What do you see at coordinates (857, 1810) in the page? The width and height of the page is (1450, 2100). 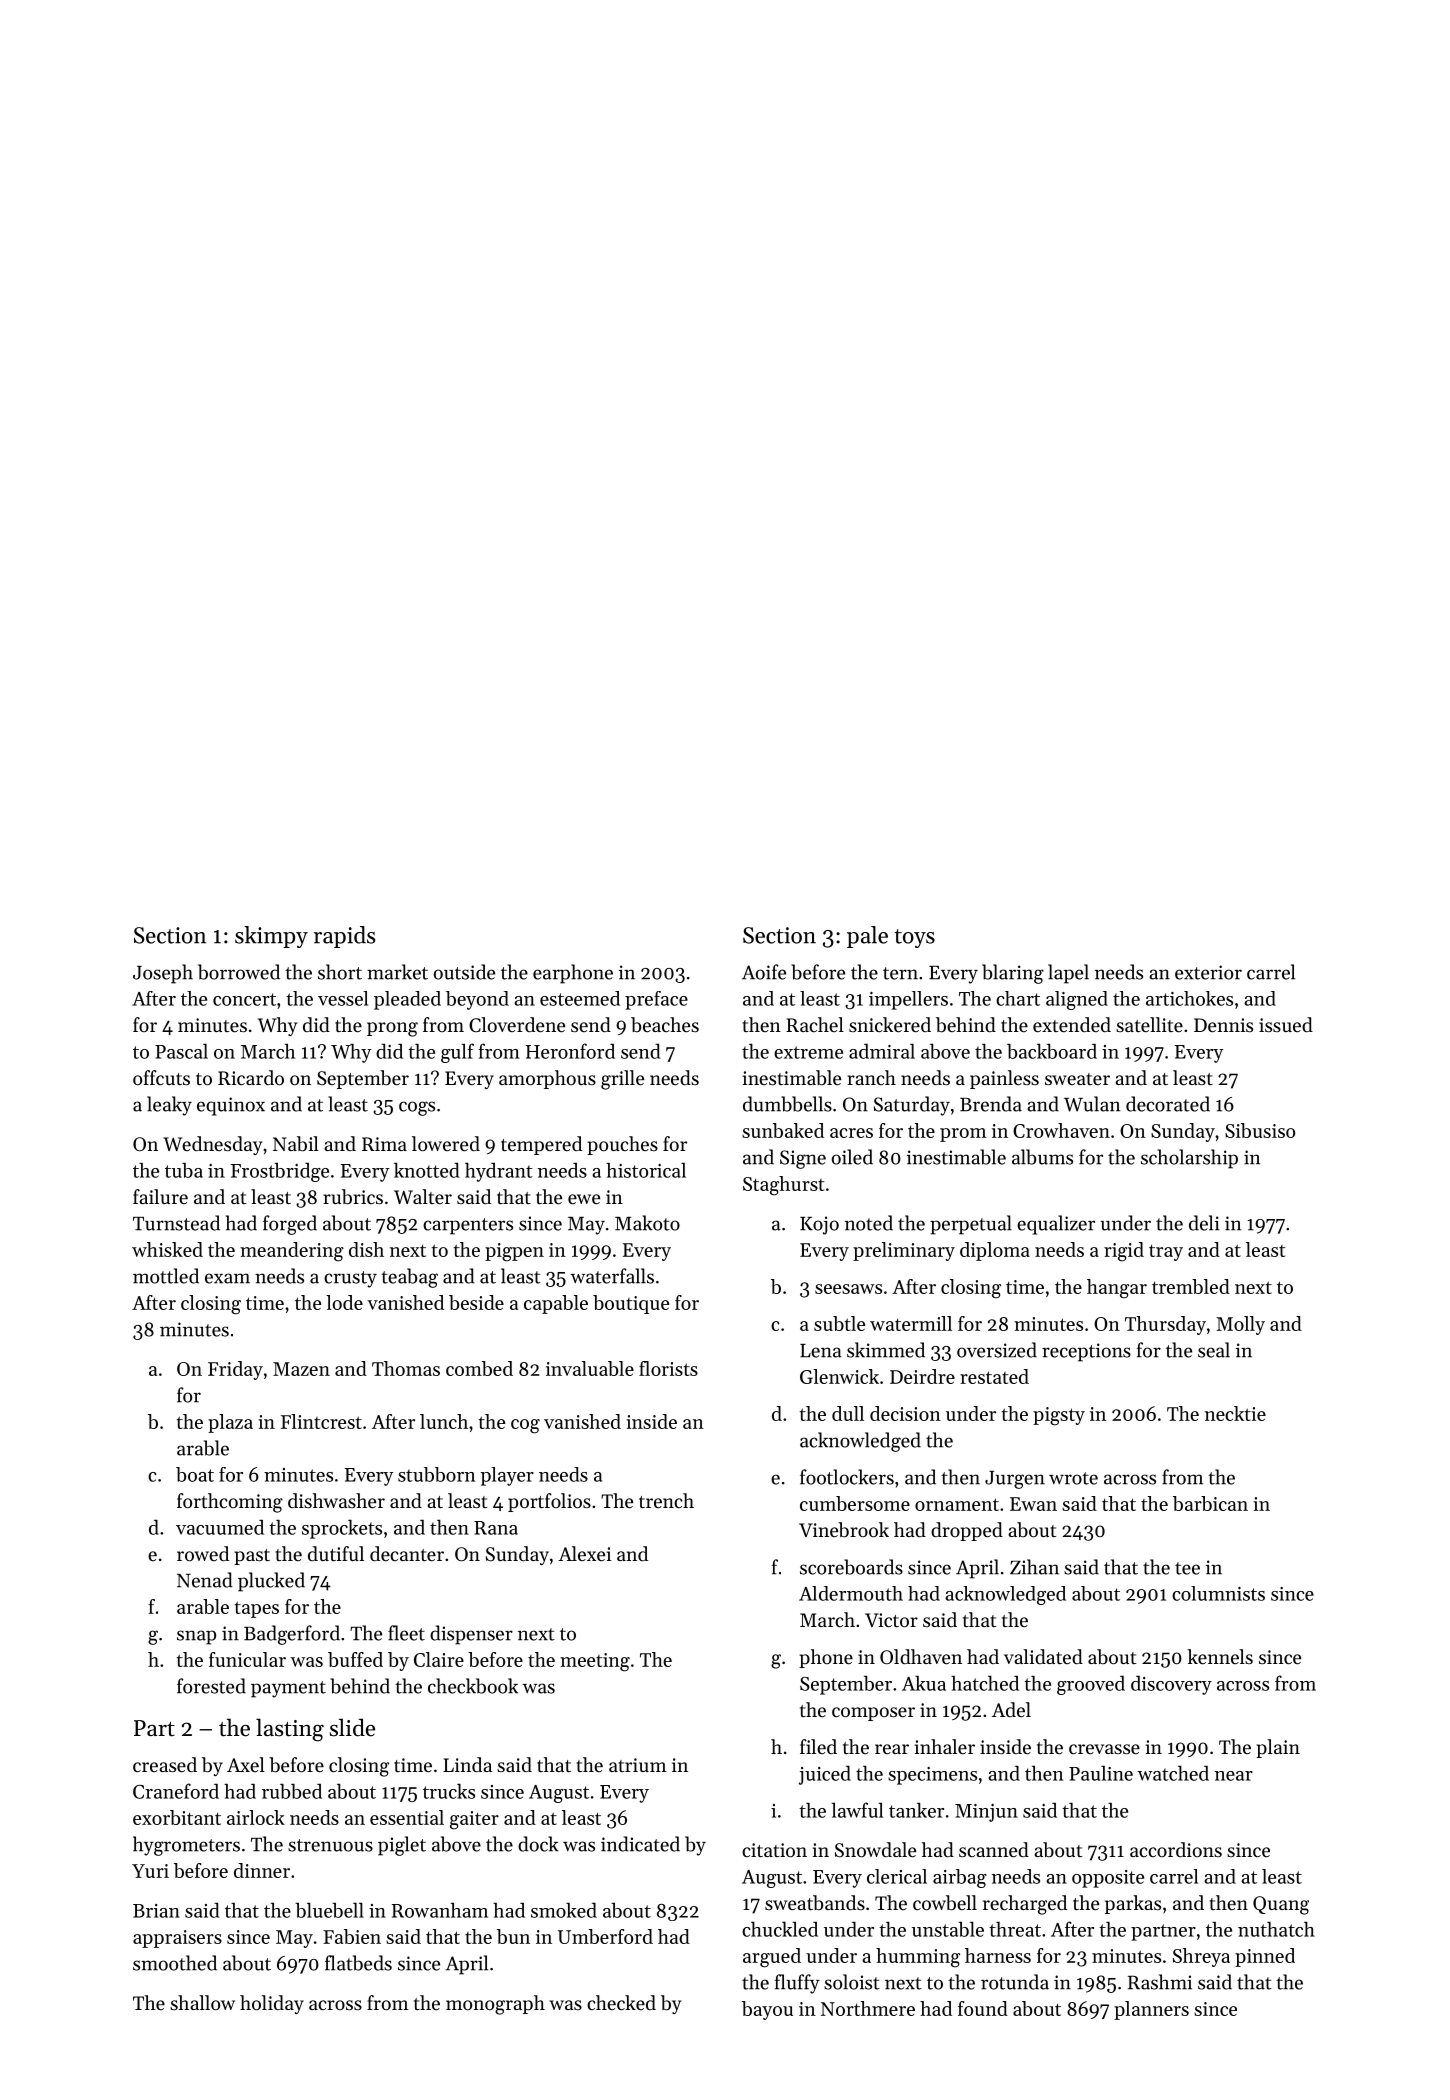 I see `lawful` at bounding box center [857, 1810].
